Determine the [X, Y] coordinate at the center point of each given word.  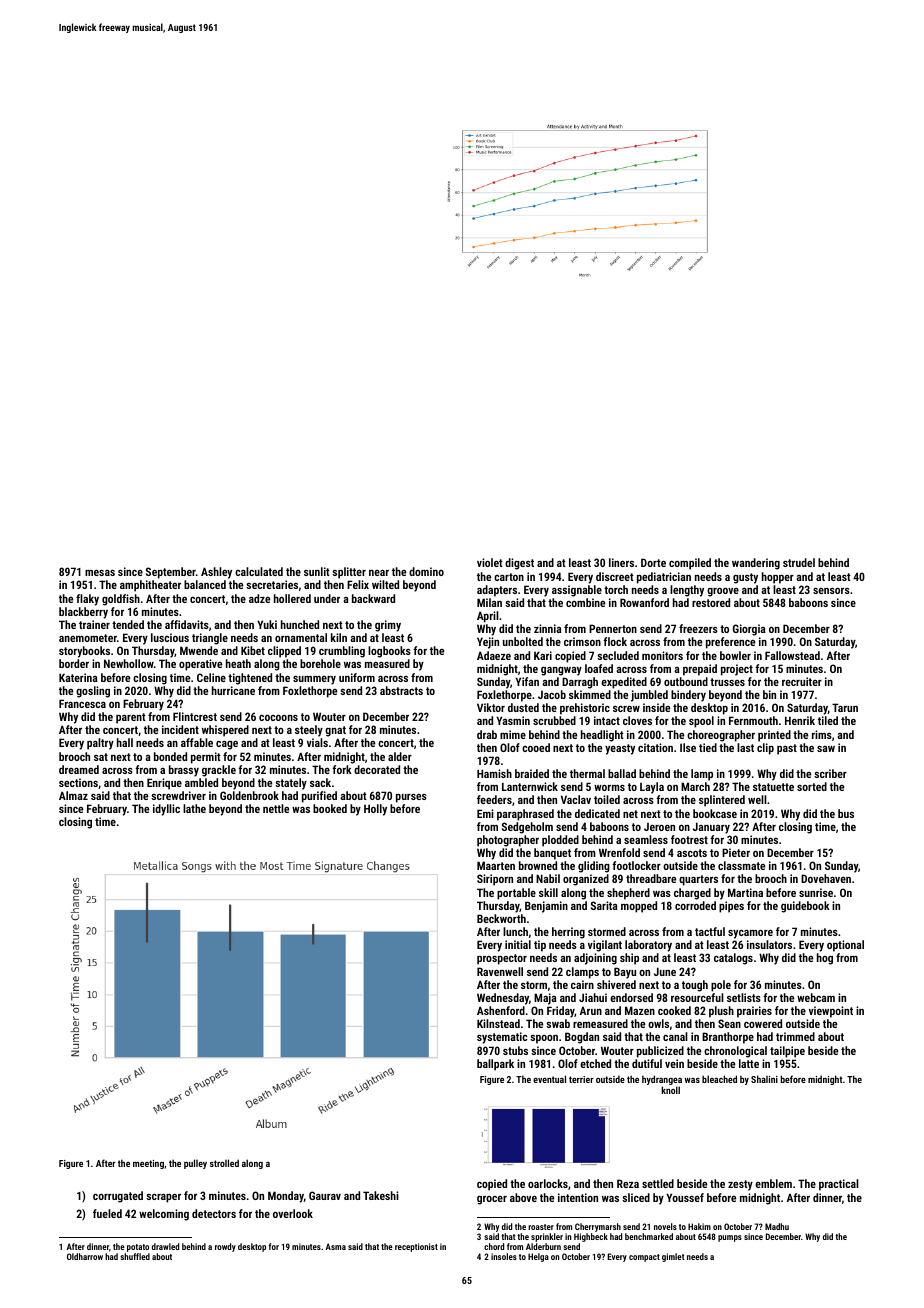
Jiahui [593, 997]
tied [708, 747]
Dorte [653, 562]
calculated [259, 571]
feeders [494, 799]
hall [125, 742]
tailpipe [787, 1052]
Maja [545, 999]
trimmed [795, 1036]
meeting [148, 1164]
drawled [165, 1246]
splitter [349, 573]
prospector [502, 959]
